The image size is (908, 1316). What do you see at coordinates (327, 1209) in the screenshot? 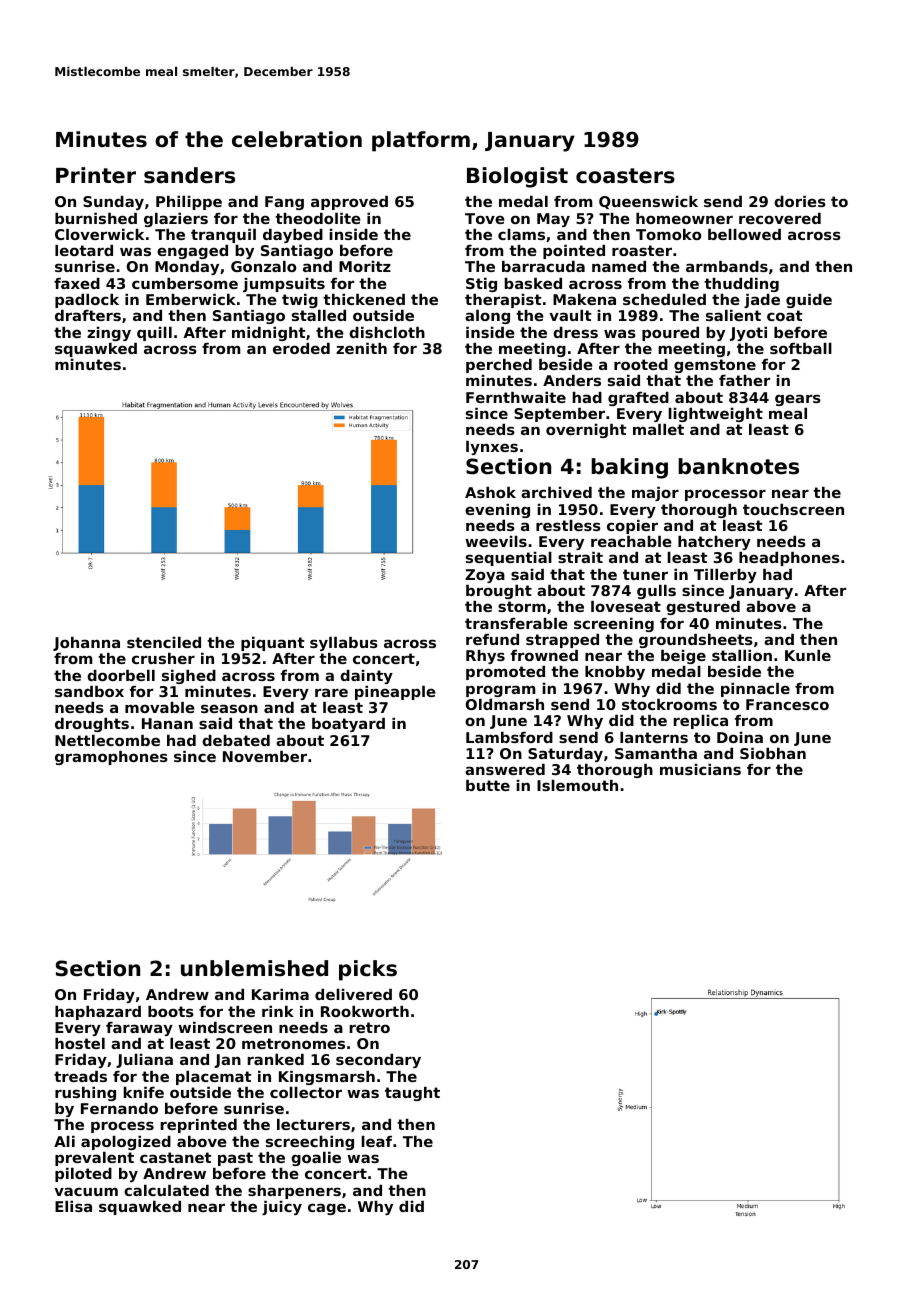
I see `cage` at bounding box center [327, 1209].
